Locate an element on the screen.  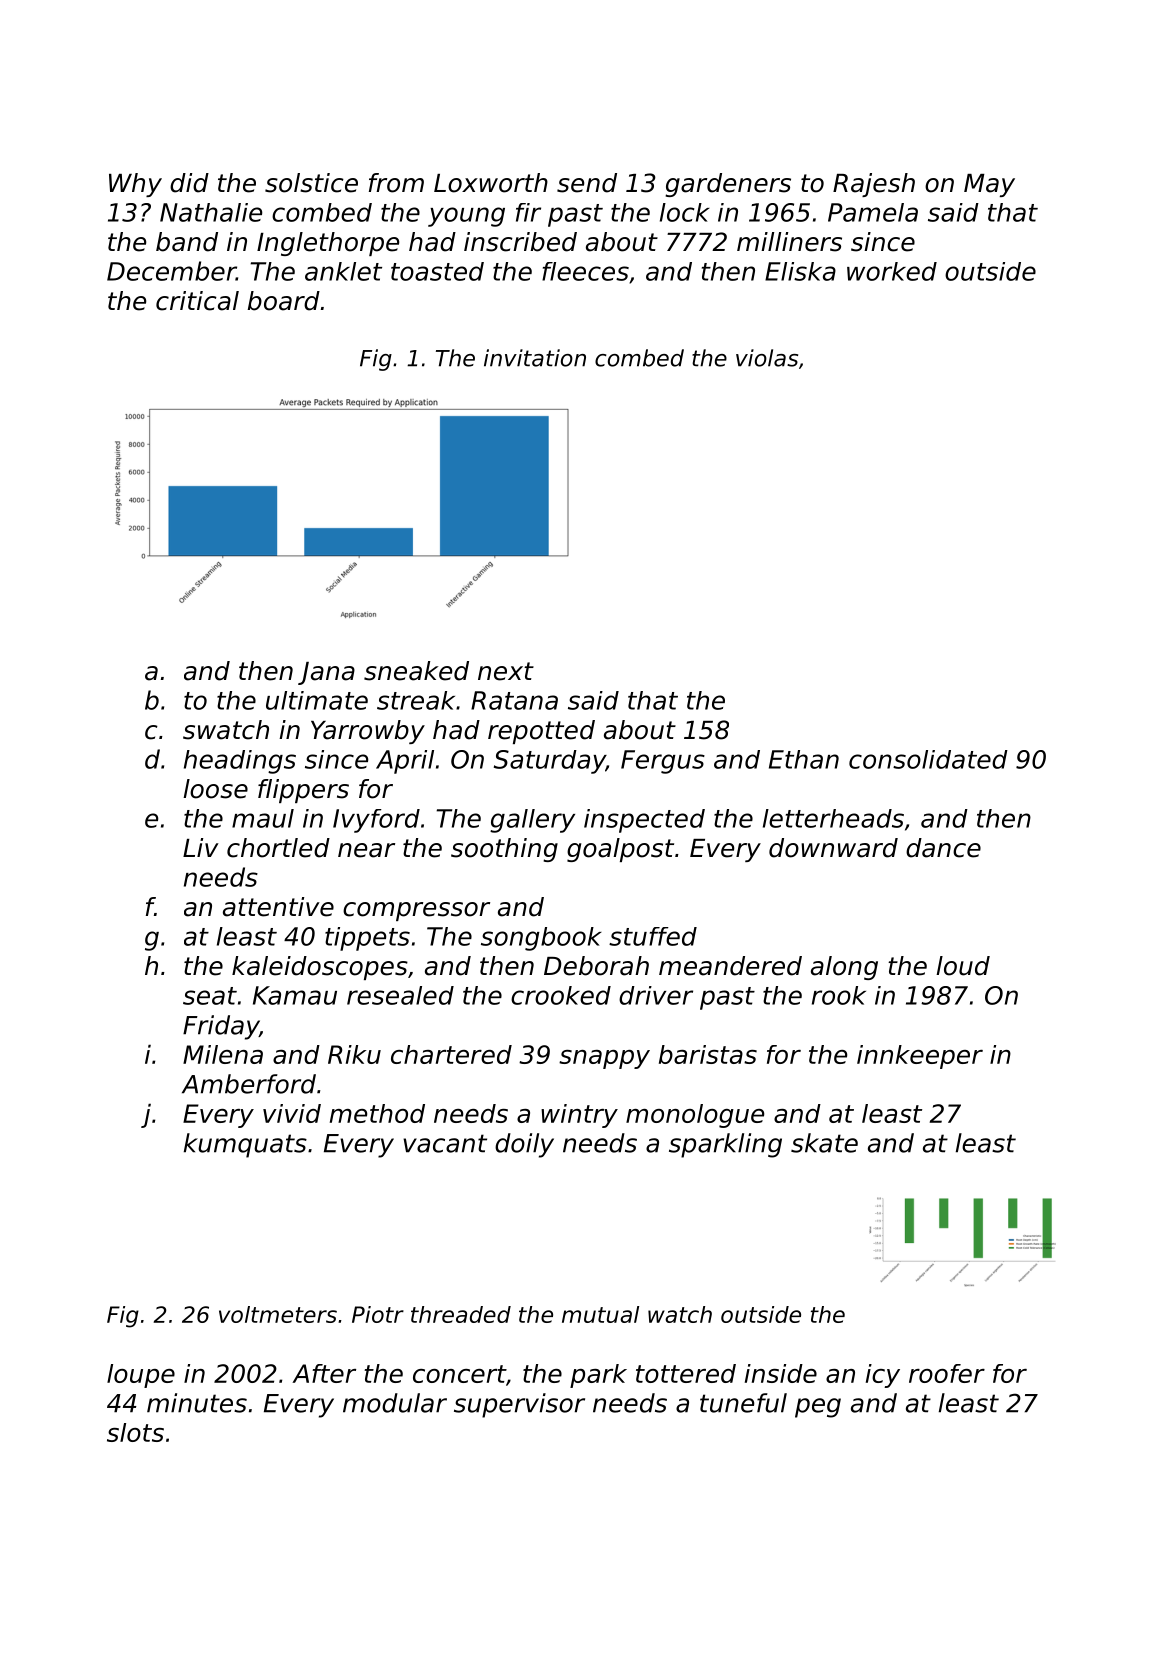
violas is located at coordinates (767, 358).
